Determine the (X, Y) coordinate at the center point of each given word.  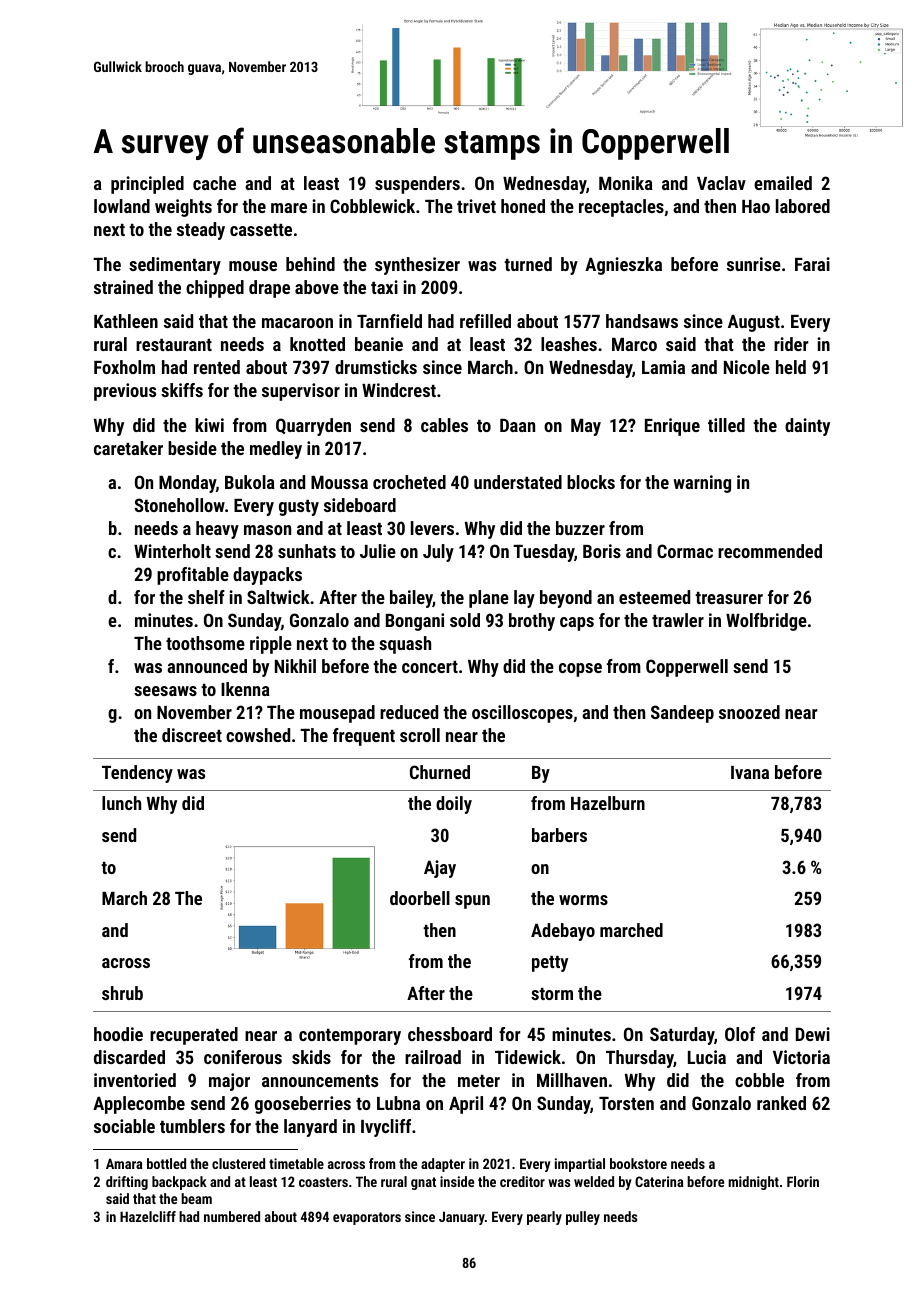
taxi (384, 287)
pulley (583, 1218)
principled (147, 185)
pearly (544, 1218)
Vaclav (721, 183)
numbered (232, 1216)
